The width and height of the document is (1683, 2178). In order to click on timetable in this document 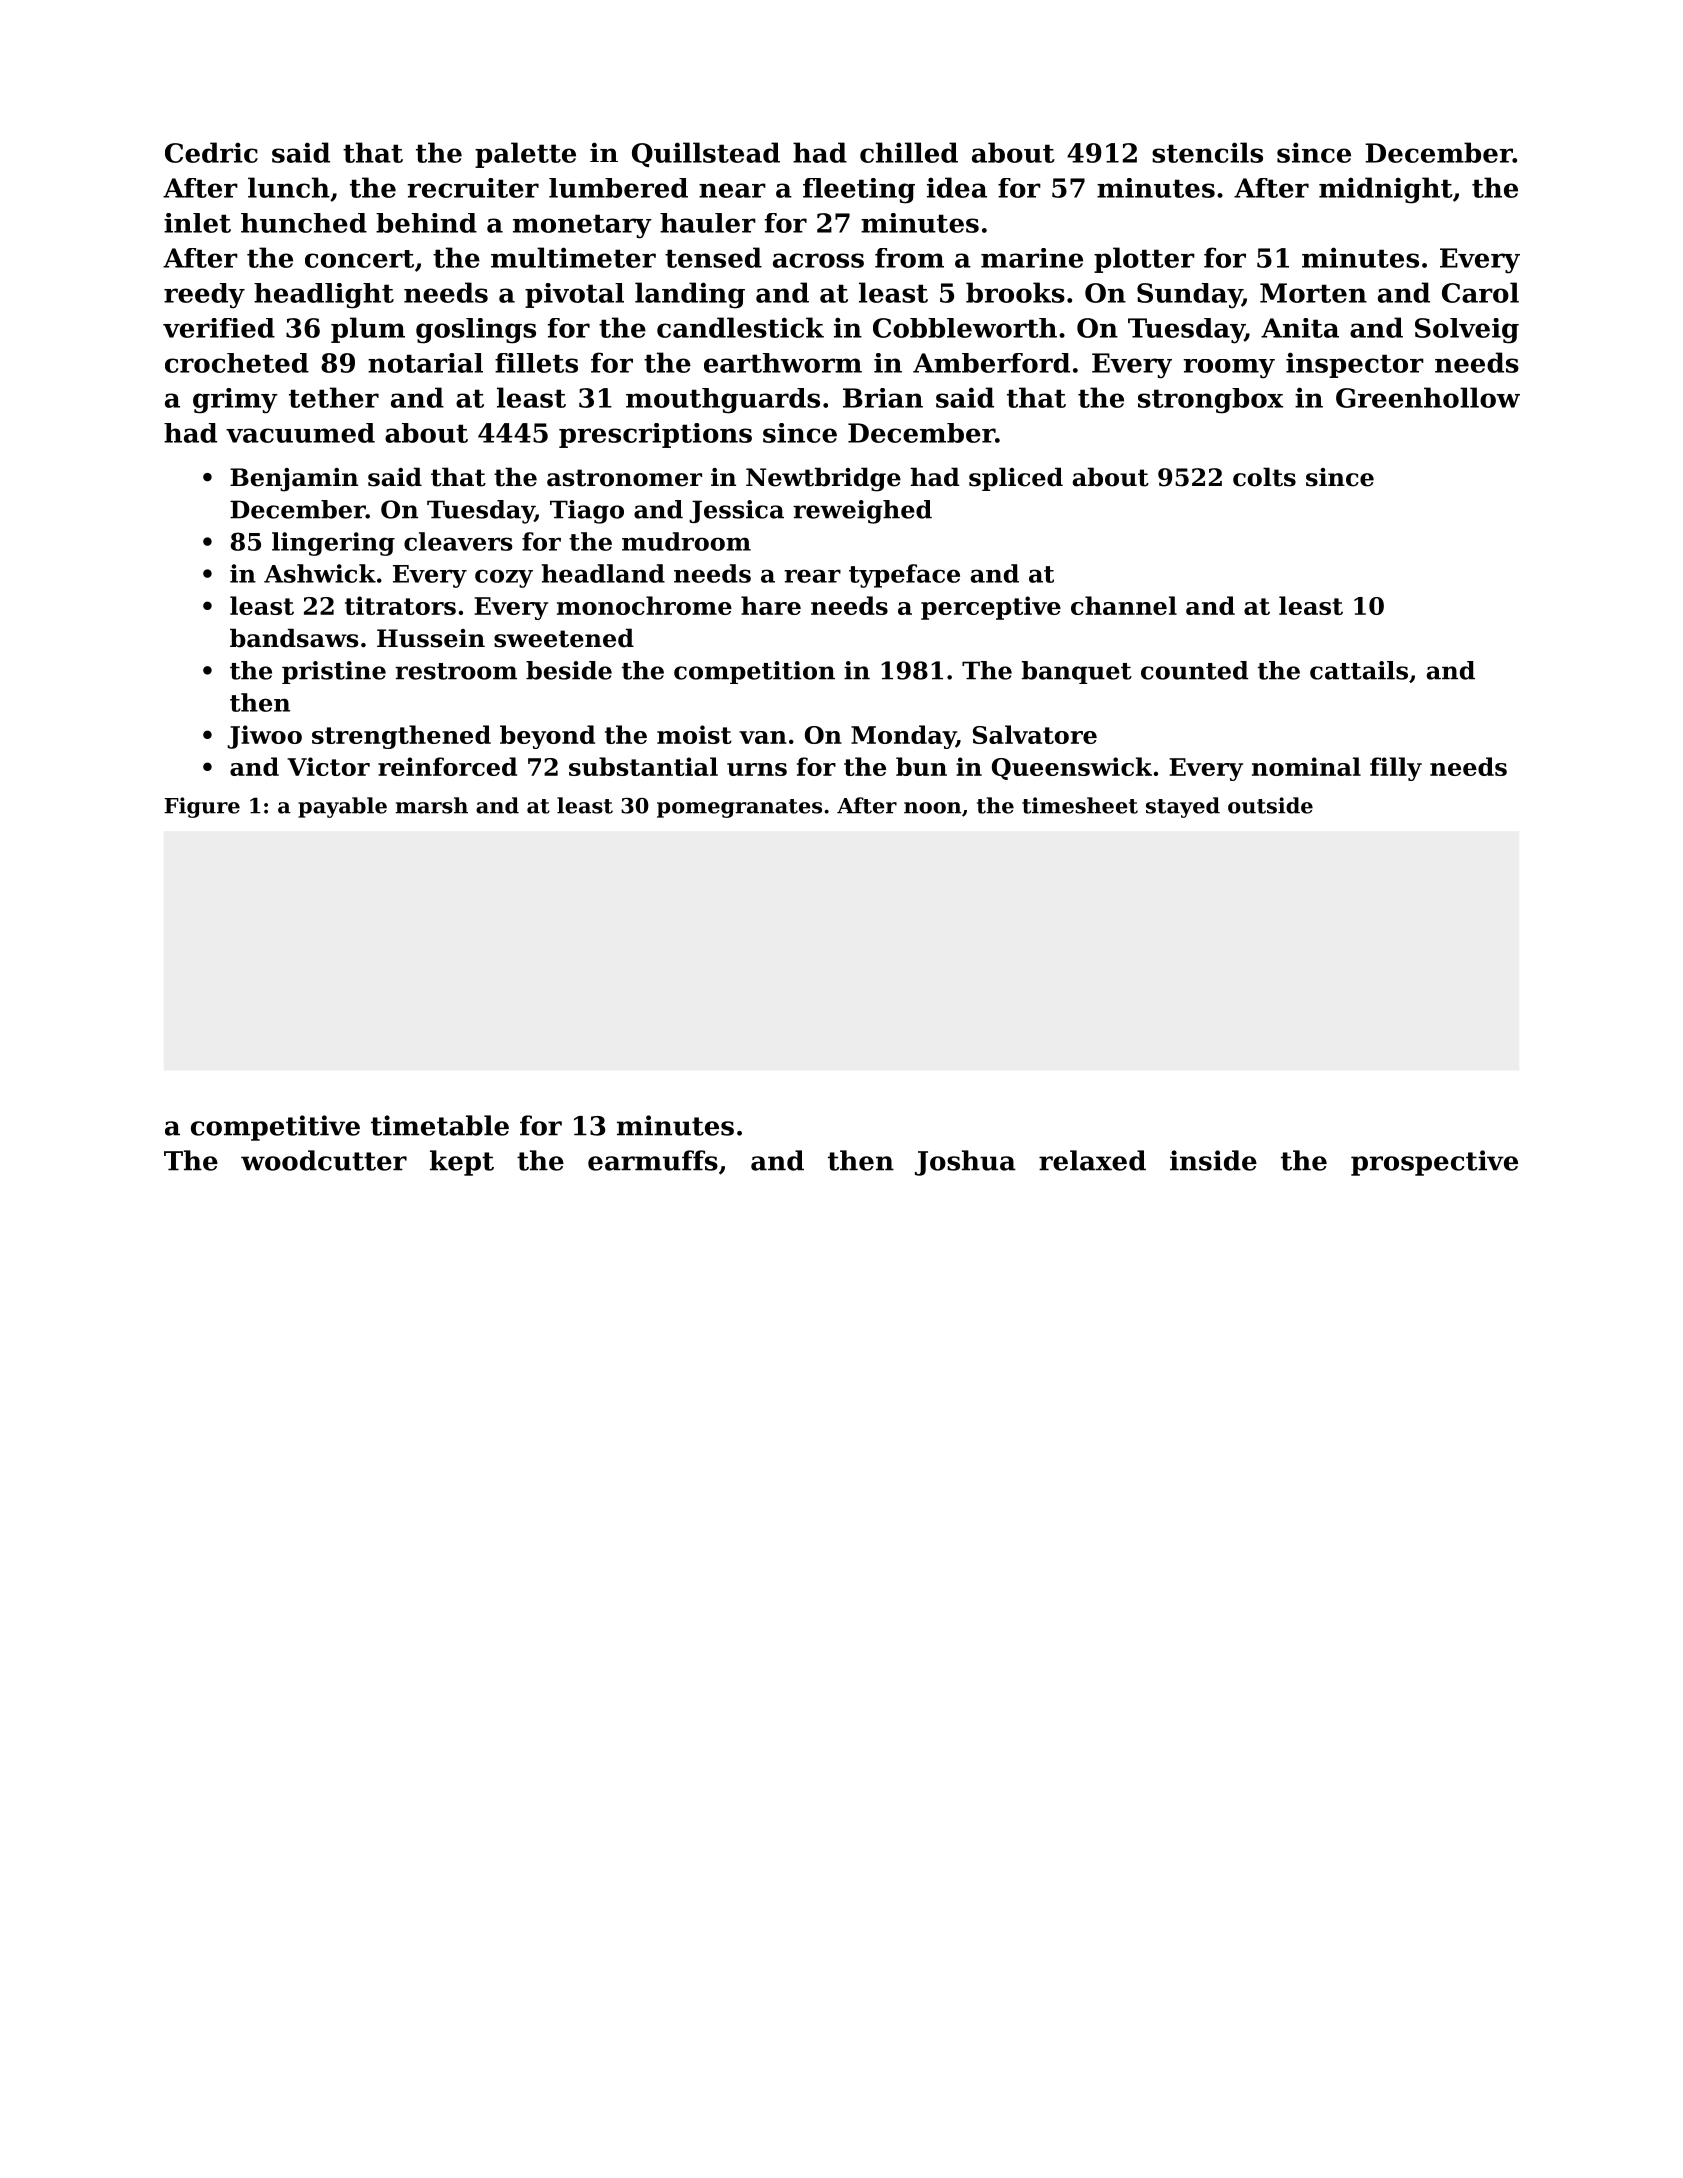, I will do `click(440, 1125)`.
